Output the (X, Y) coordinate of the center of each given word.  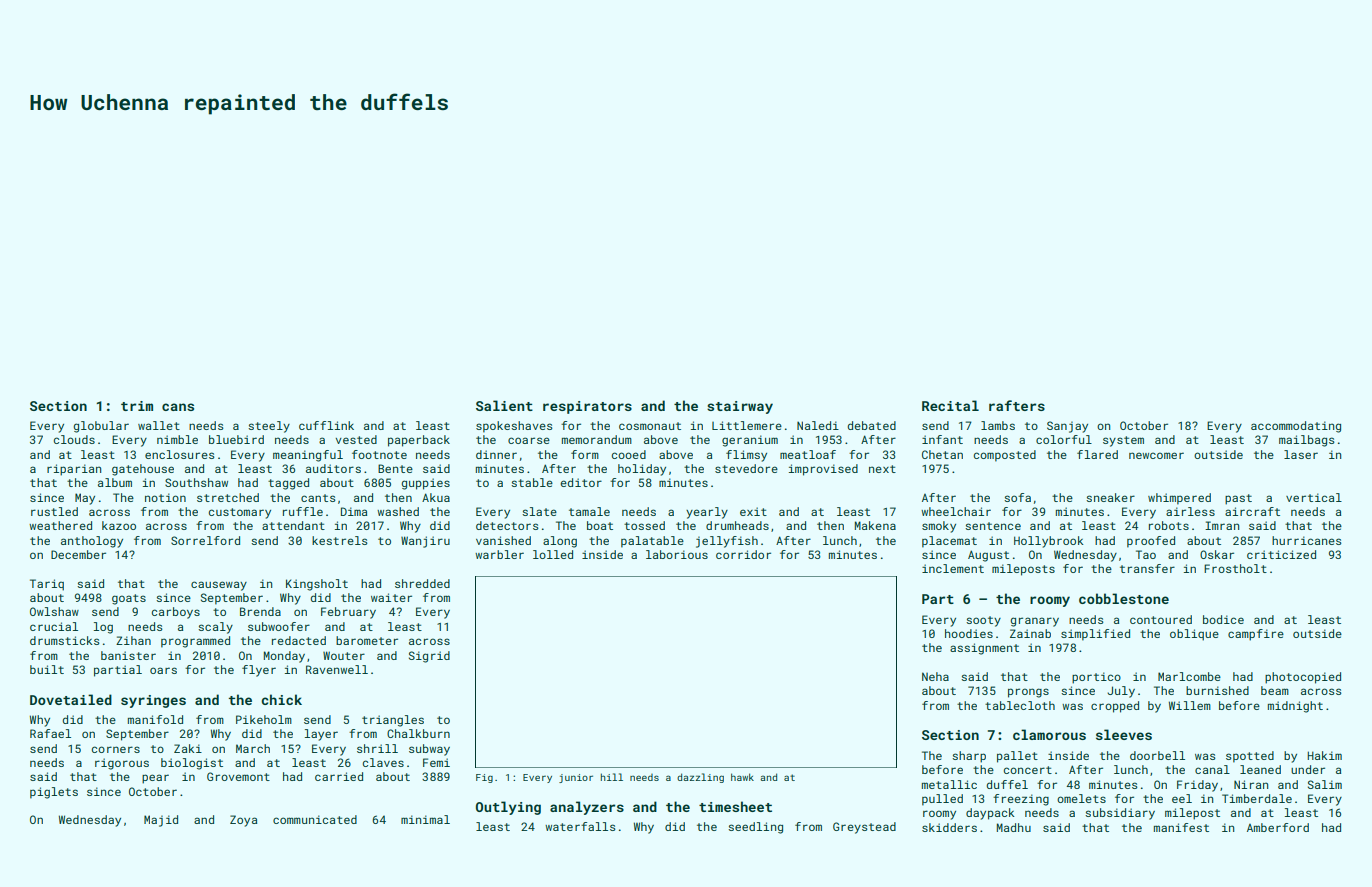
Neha (935, 676)
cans (178, 407)
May (85, 499)
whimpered (1179, 499)
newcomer (1156, 455)
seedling (755, 828)
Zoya (243, 821)
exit (753, 511)
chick (281, 699)
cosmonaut (650, 426)
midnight (1295, 707)
